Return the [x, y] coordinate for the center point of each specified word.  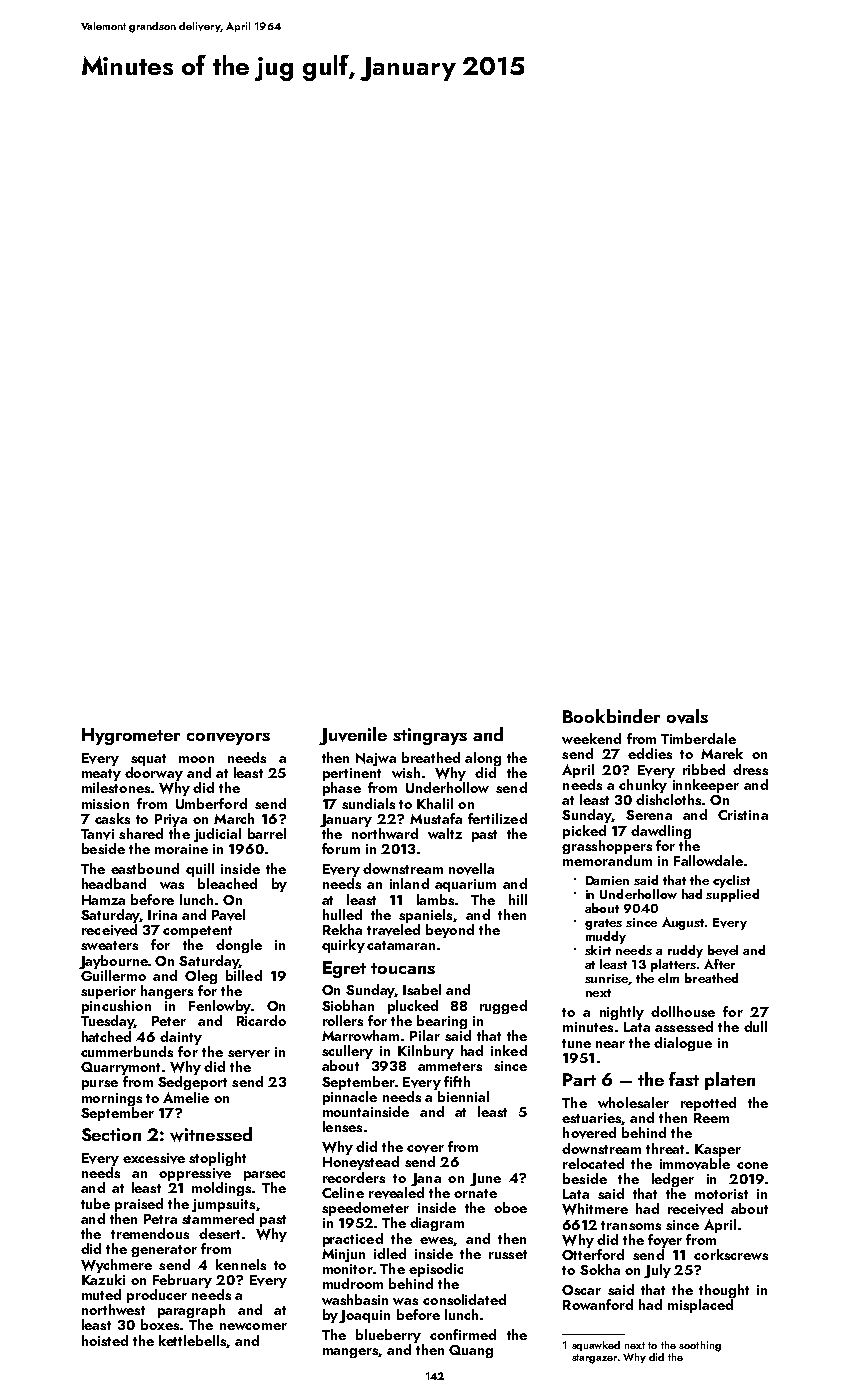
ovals [687, 716]
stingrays [430, 736]
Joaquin [364, 1316]
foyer [665, 1241]
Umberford [211, 803]
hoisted [105, 1340]
